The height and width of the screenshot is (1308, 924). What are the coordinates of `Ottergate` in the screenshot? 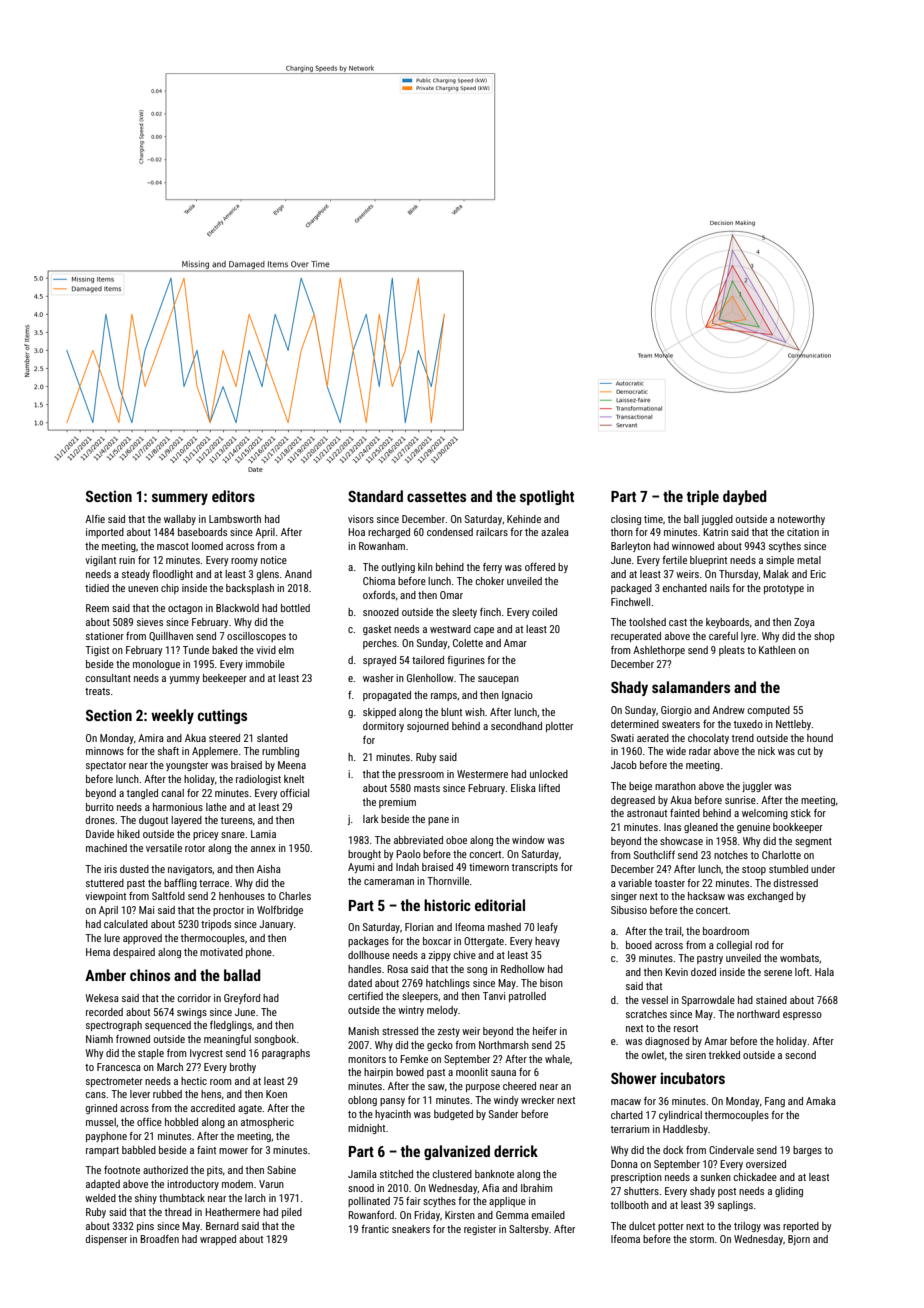 It's located at (484, 942).
